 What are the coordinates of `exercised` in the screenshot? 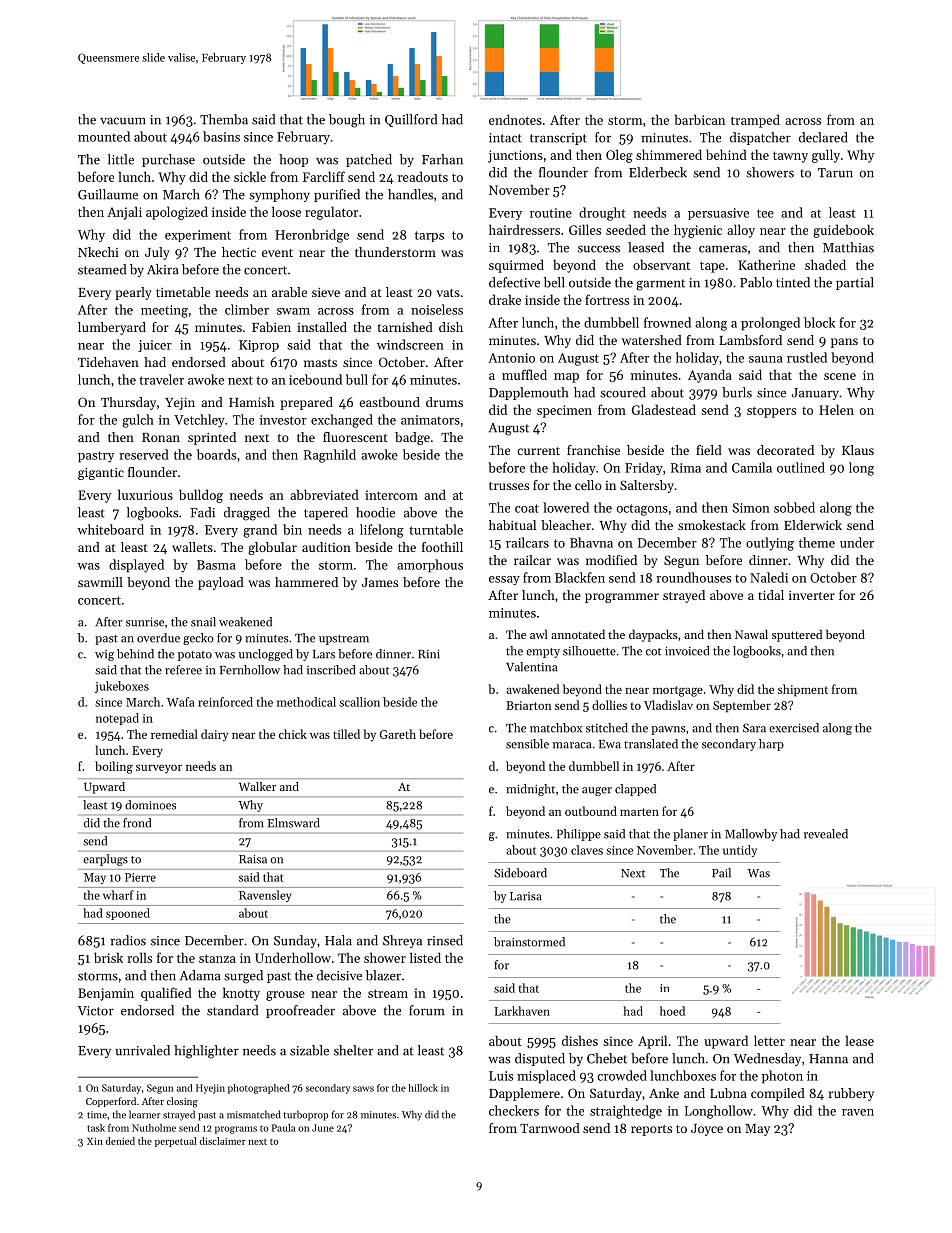 It's located at (794, 728).
